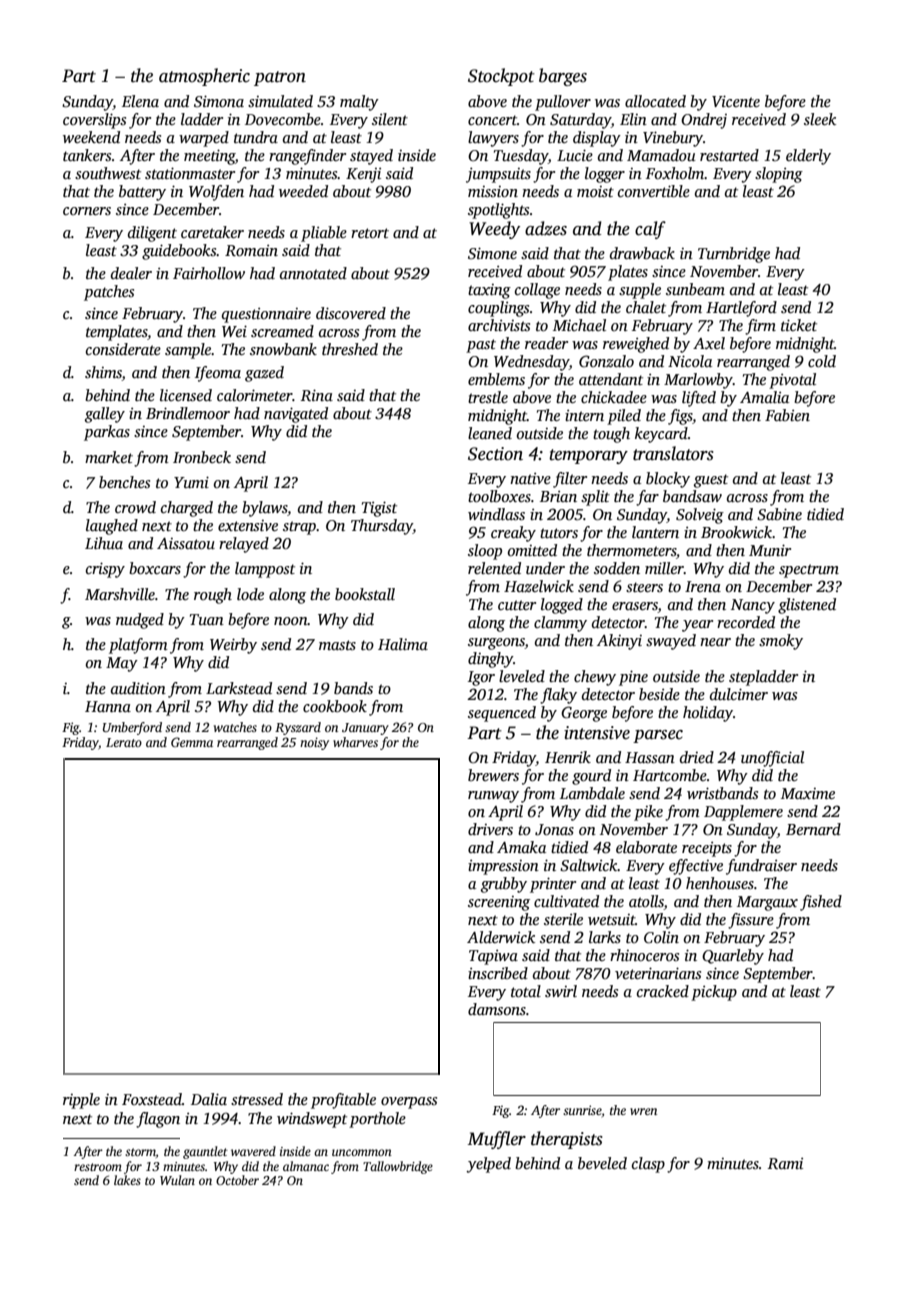  I want to click on storm, so click(140, 1152).
